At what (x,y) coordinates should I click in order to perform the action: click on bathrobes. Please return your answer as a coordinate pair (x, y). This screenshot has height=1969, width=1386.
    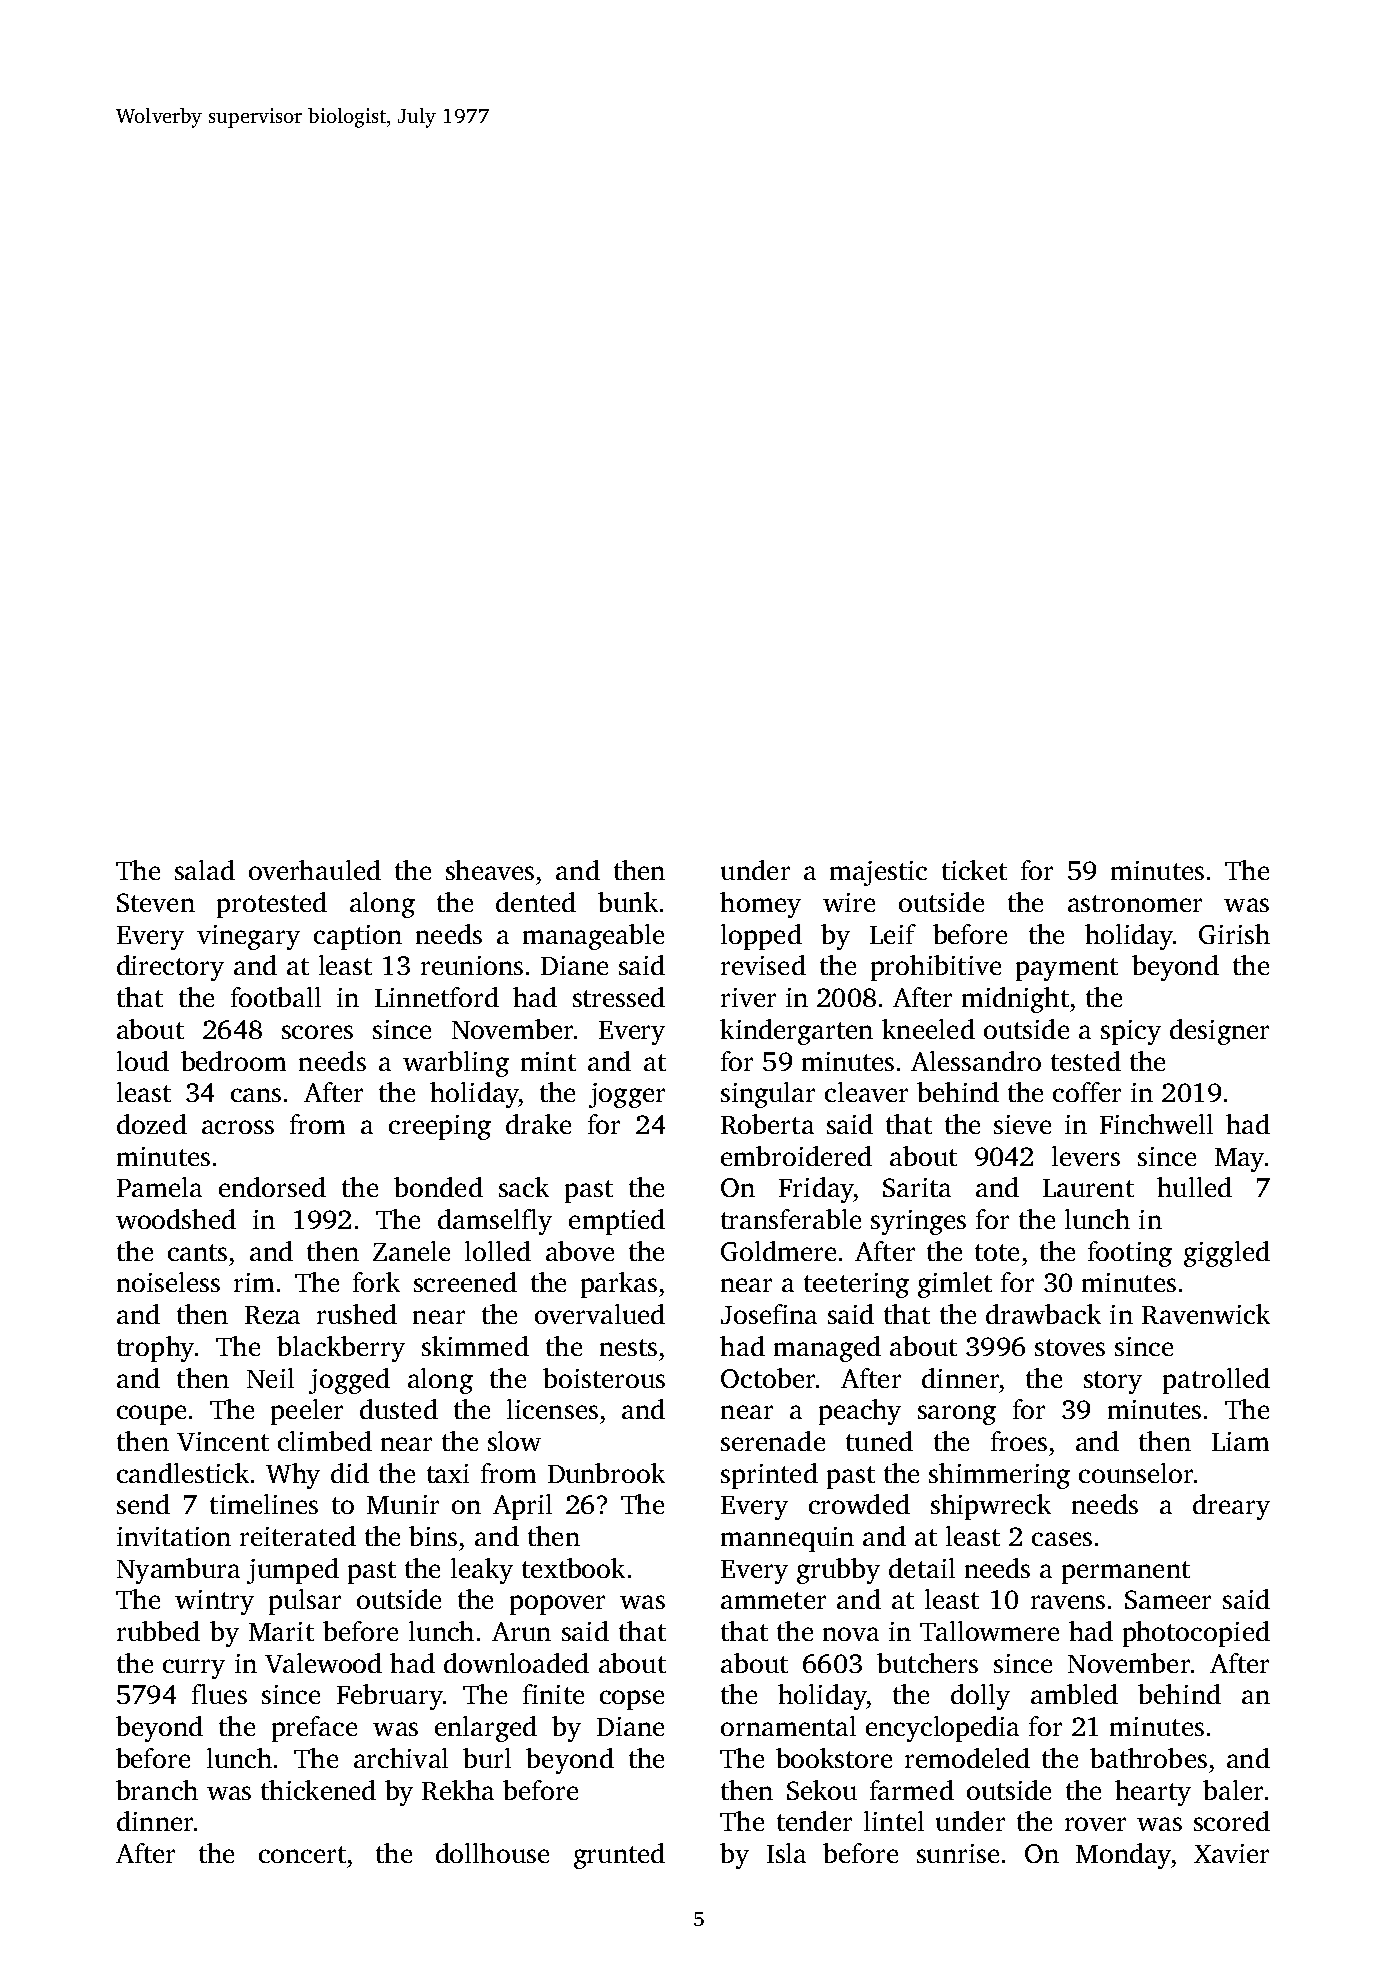
    Looking at the image, I should click on (1148, 1758).
